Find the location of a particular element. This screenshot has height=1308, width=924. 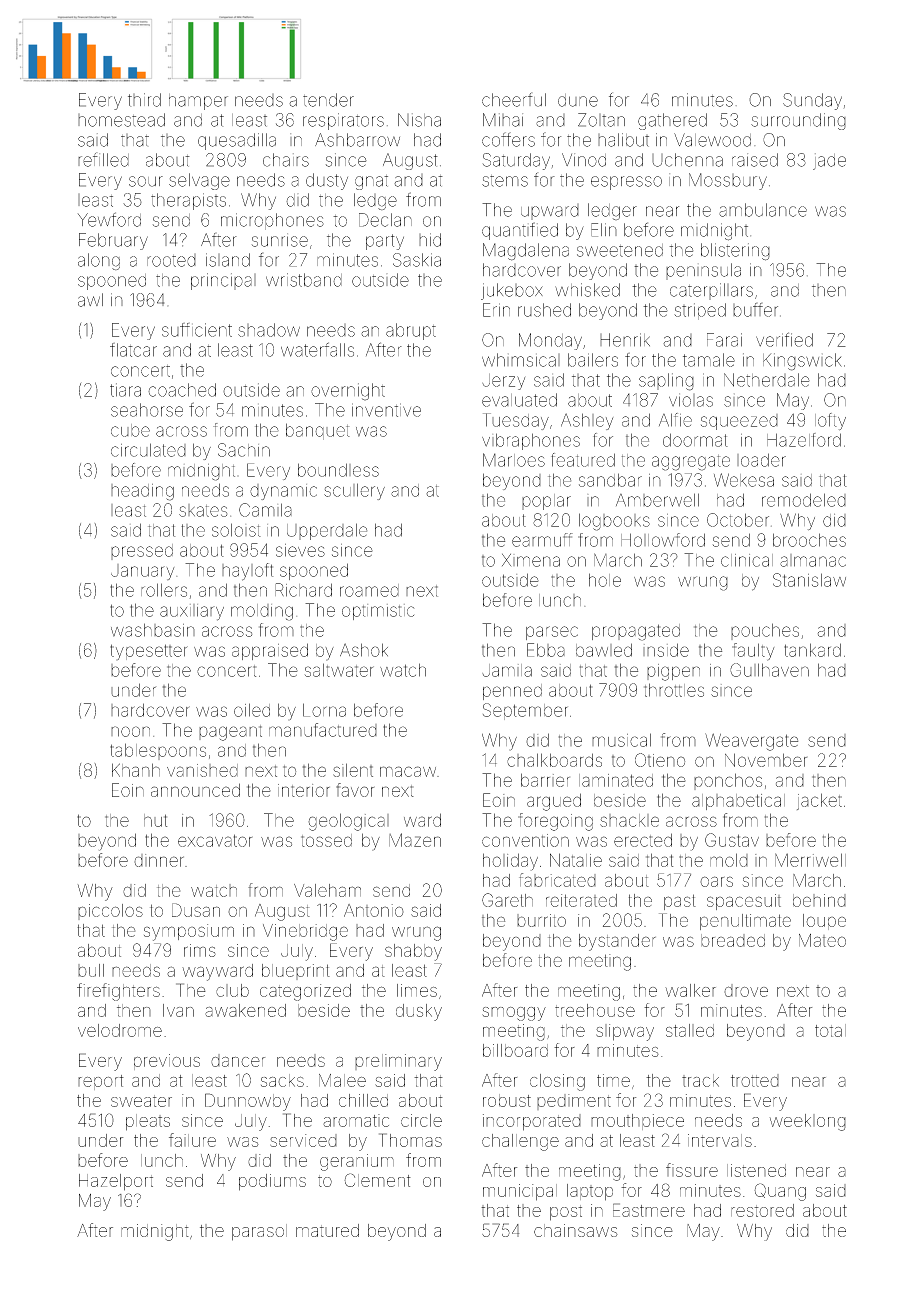

washbasin is located at coordinates (153, 630).
